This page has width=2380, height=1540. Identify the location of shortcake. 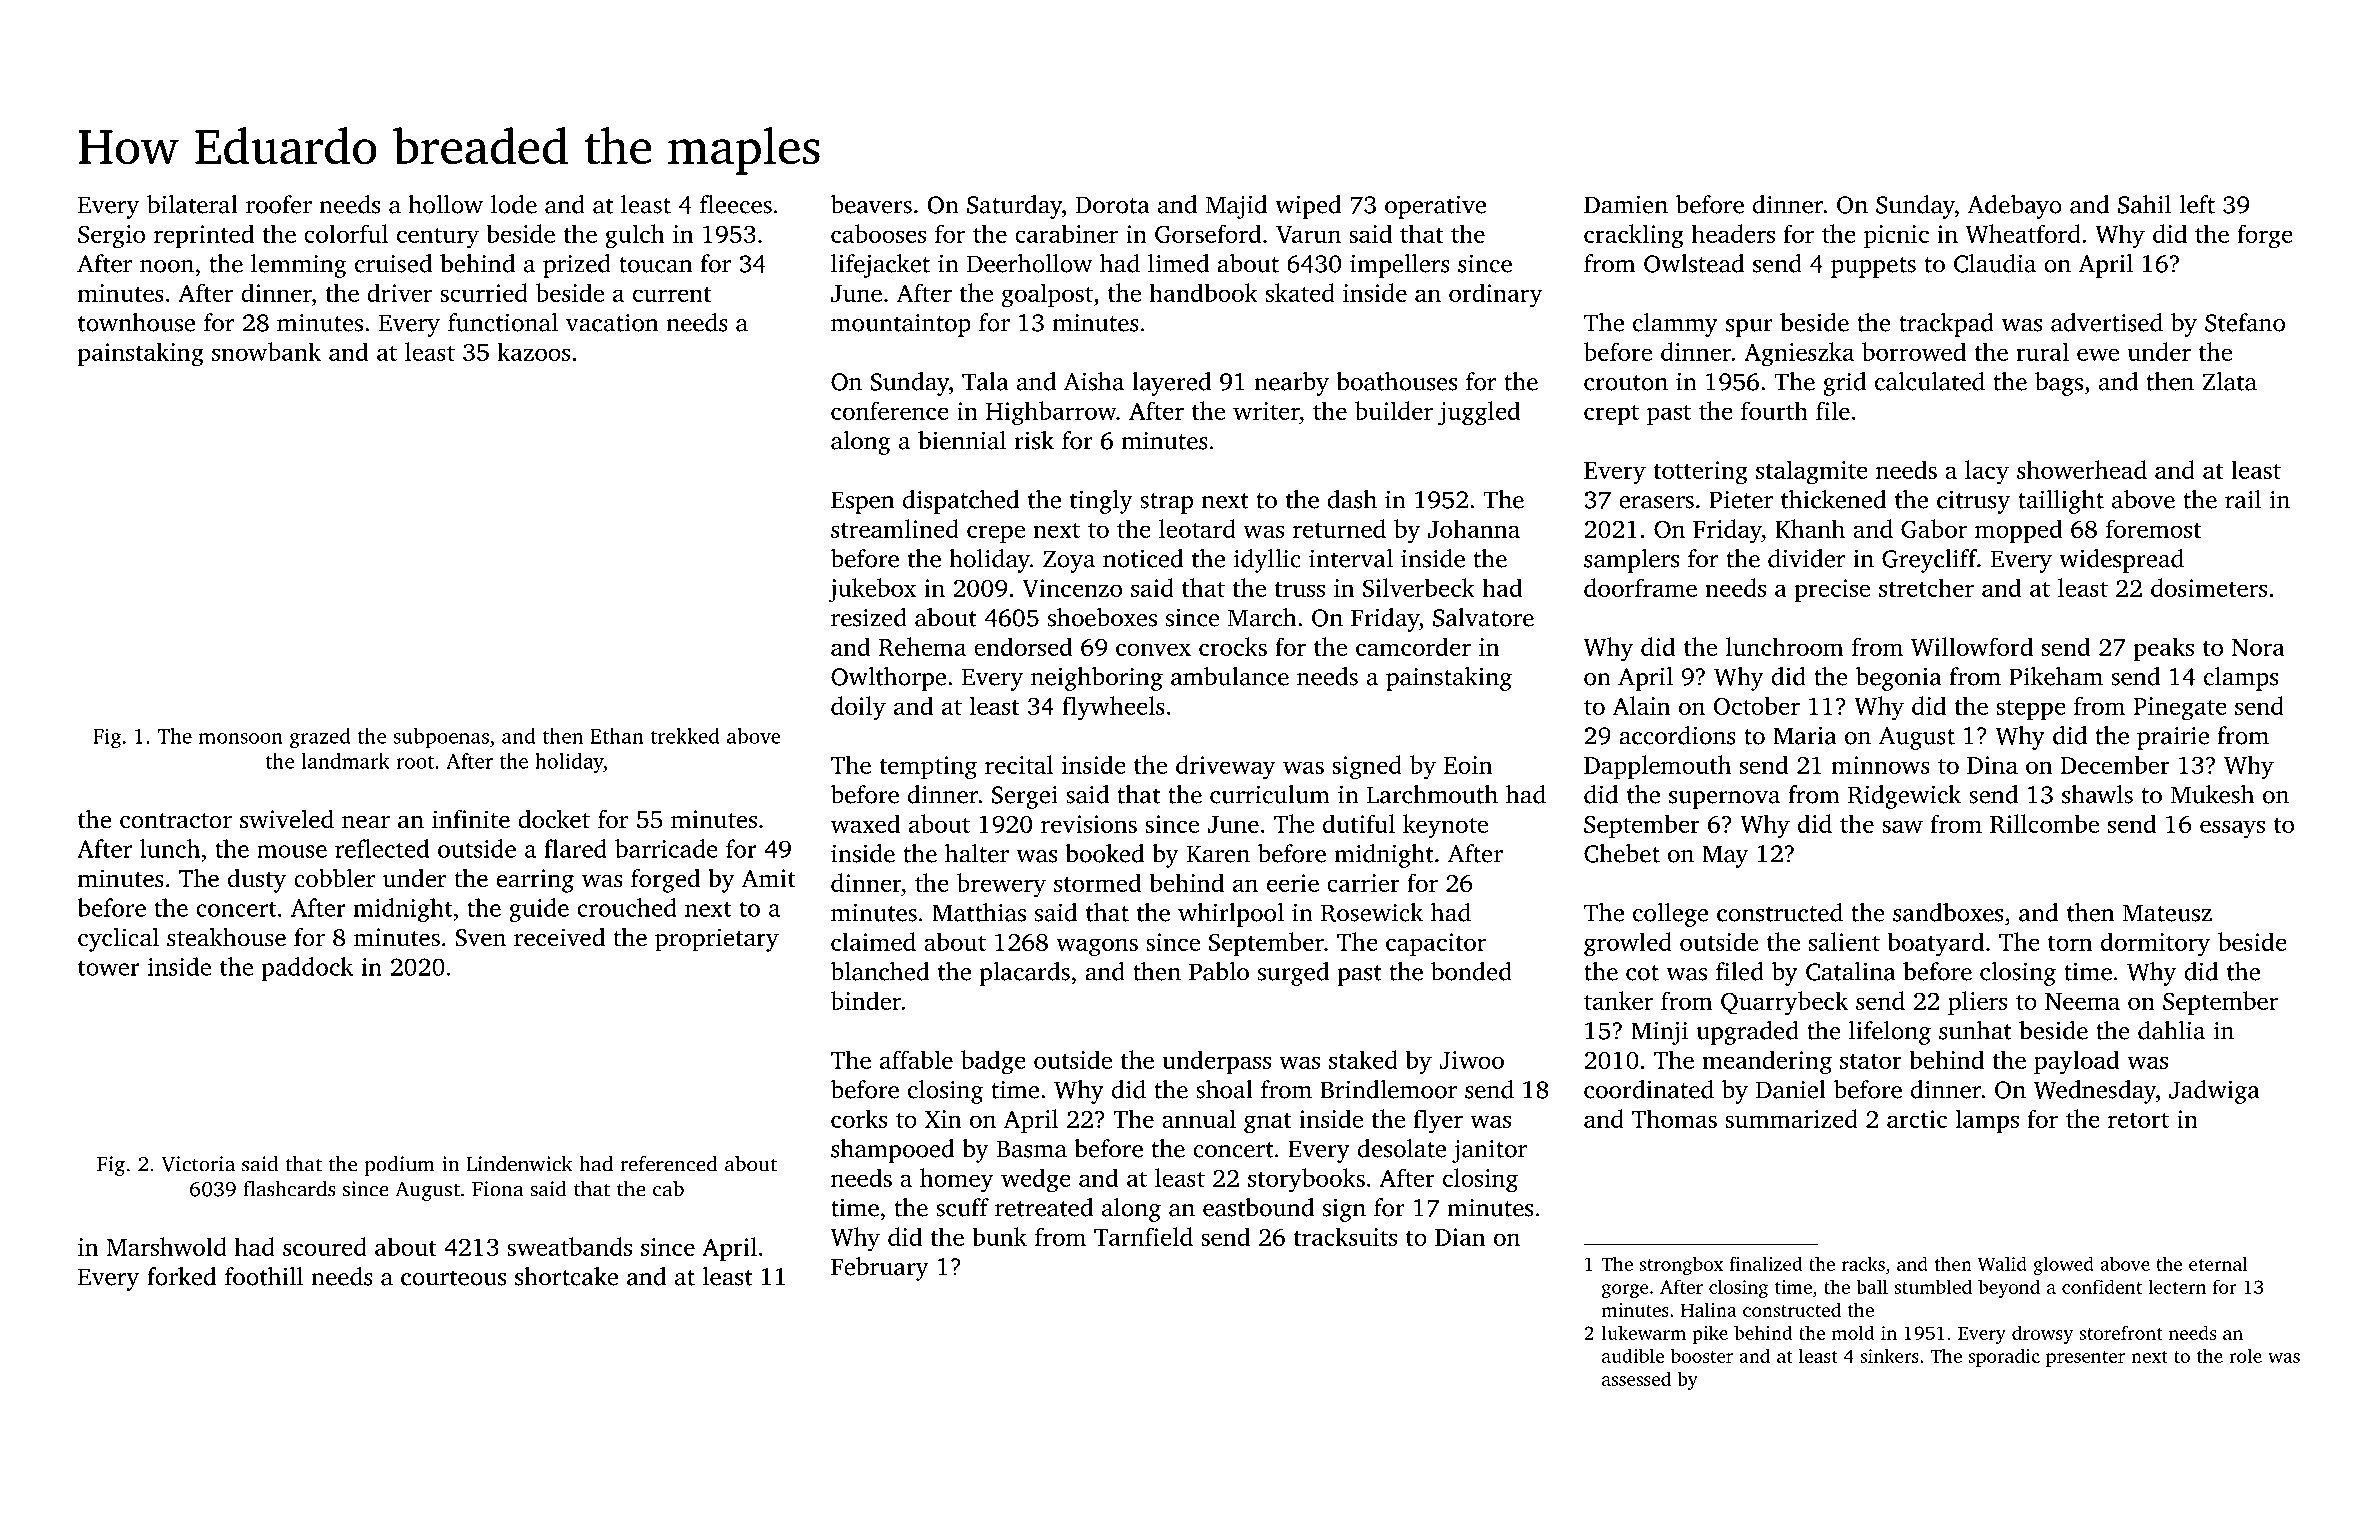
(566, 1276).
